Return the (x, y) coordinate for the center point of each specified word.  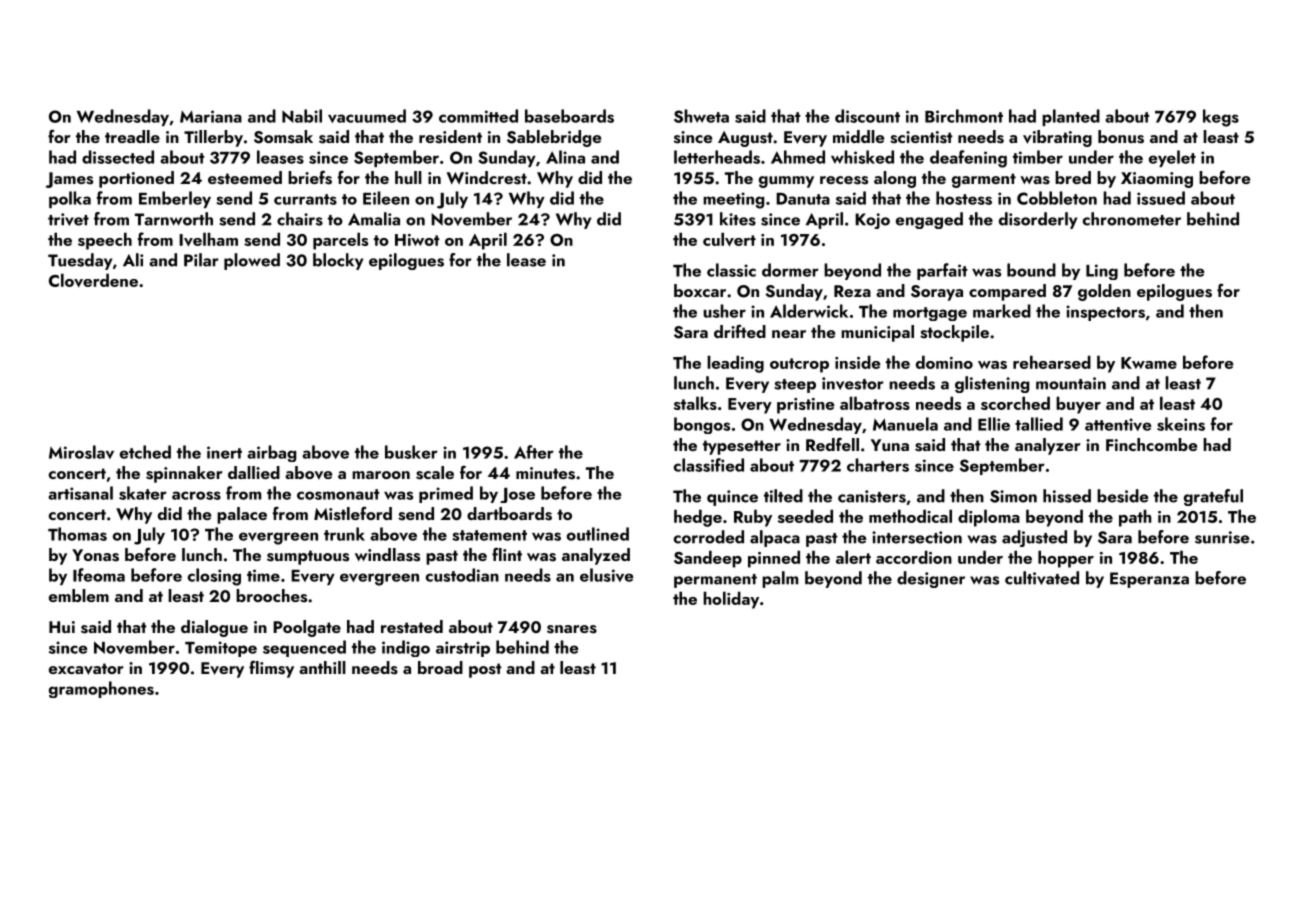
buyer (1078, 405)
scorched (1015, 403)
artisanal (80, 493)
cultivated (1042, 578)
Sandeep (708, 559)
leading (735, 364)
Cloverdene (93, 280)
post (485, 670)
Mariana (211, 116)
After (534, 452)
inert (224, 452)
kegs (1221, 118)
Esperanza (1149, 580)
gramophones (101, 689)
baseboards (569, 116)
